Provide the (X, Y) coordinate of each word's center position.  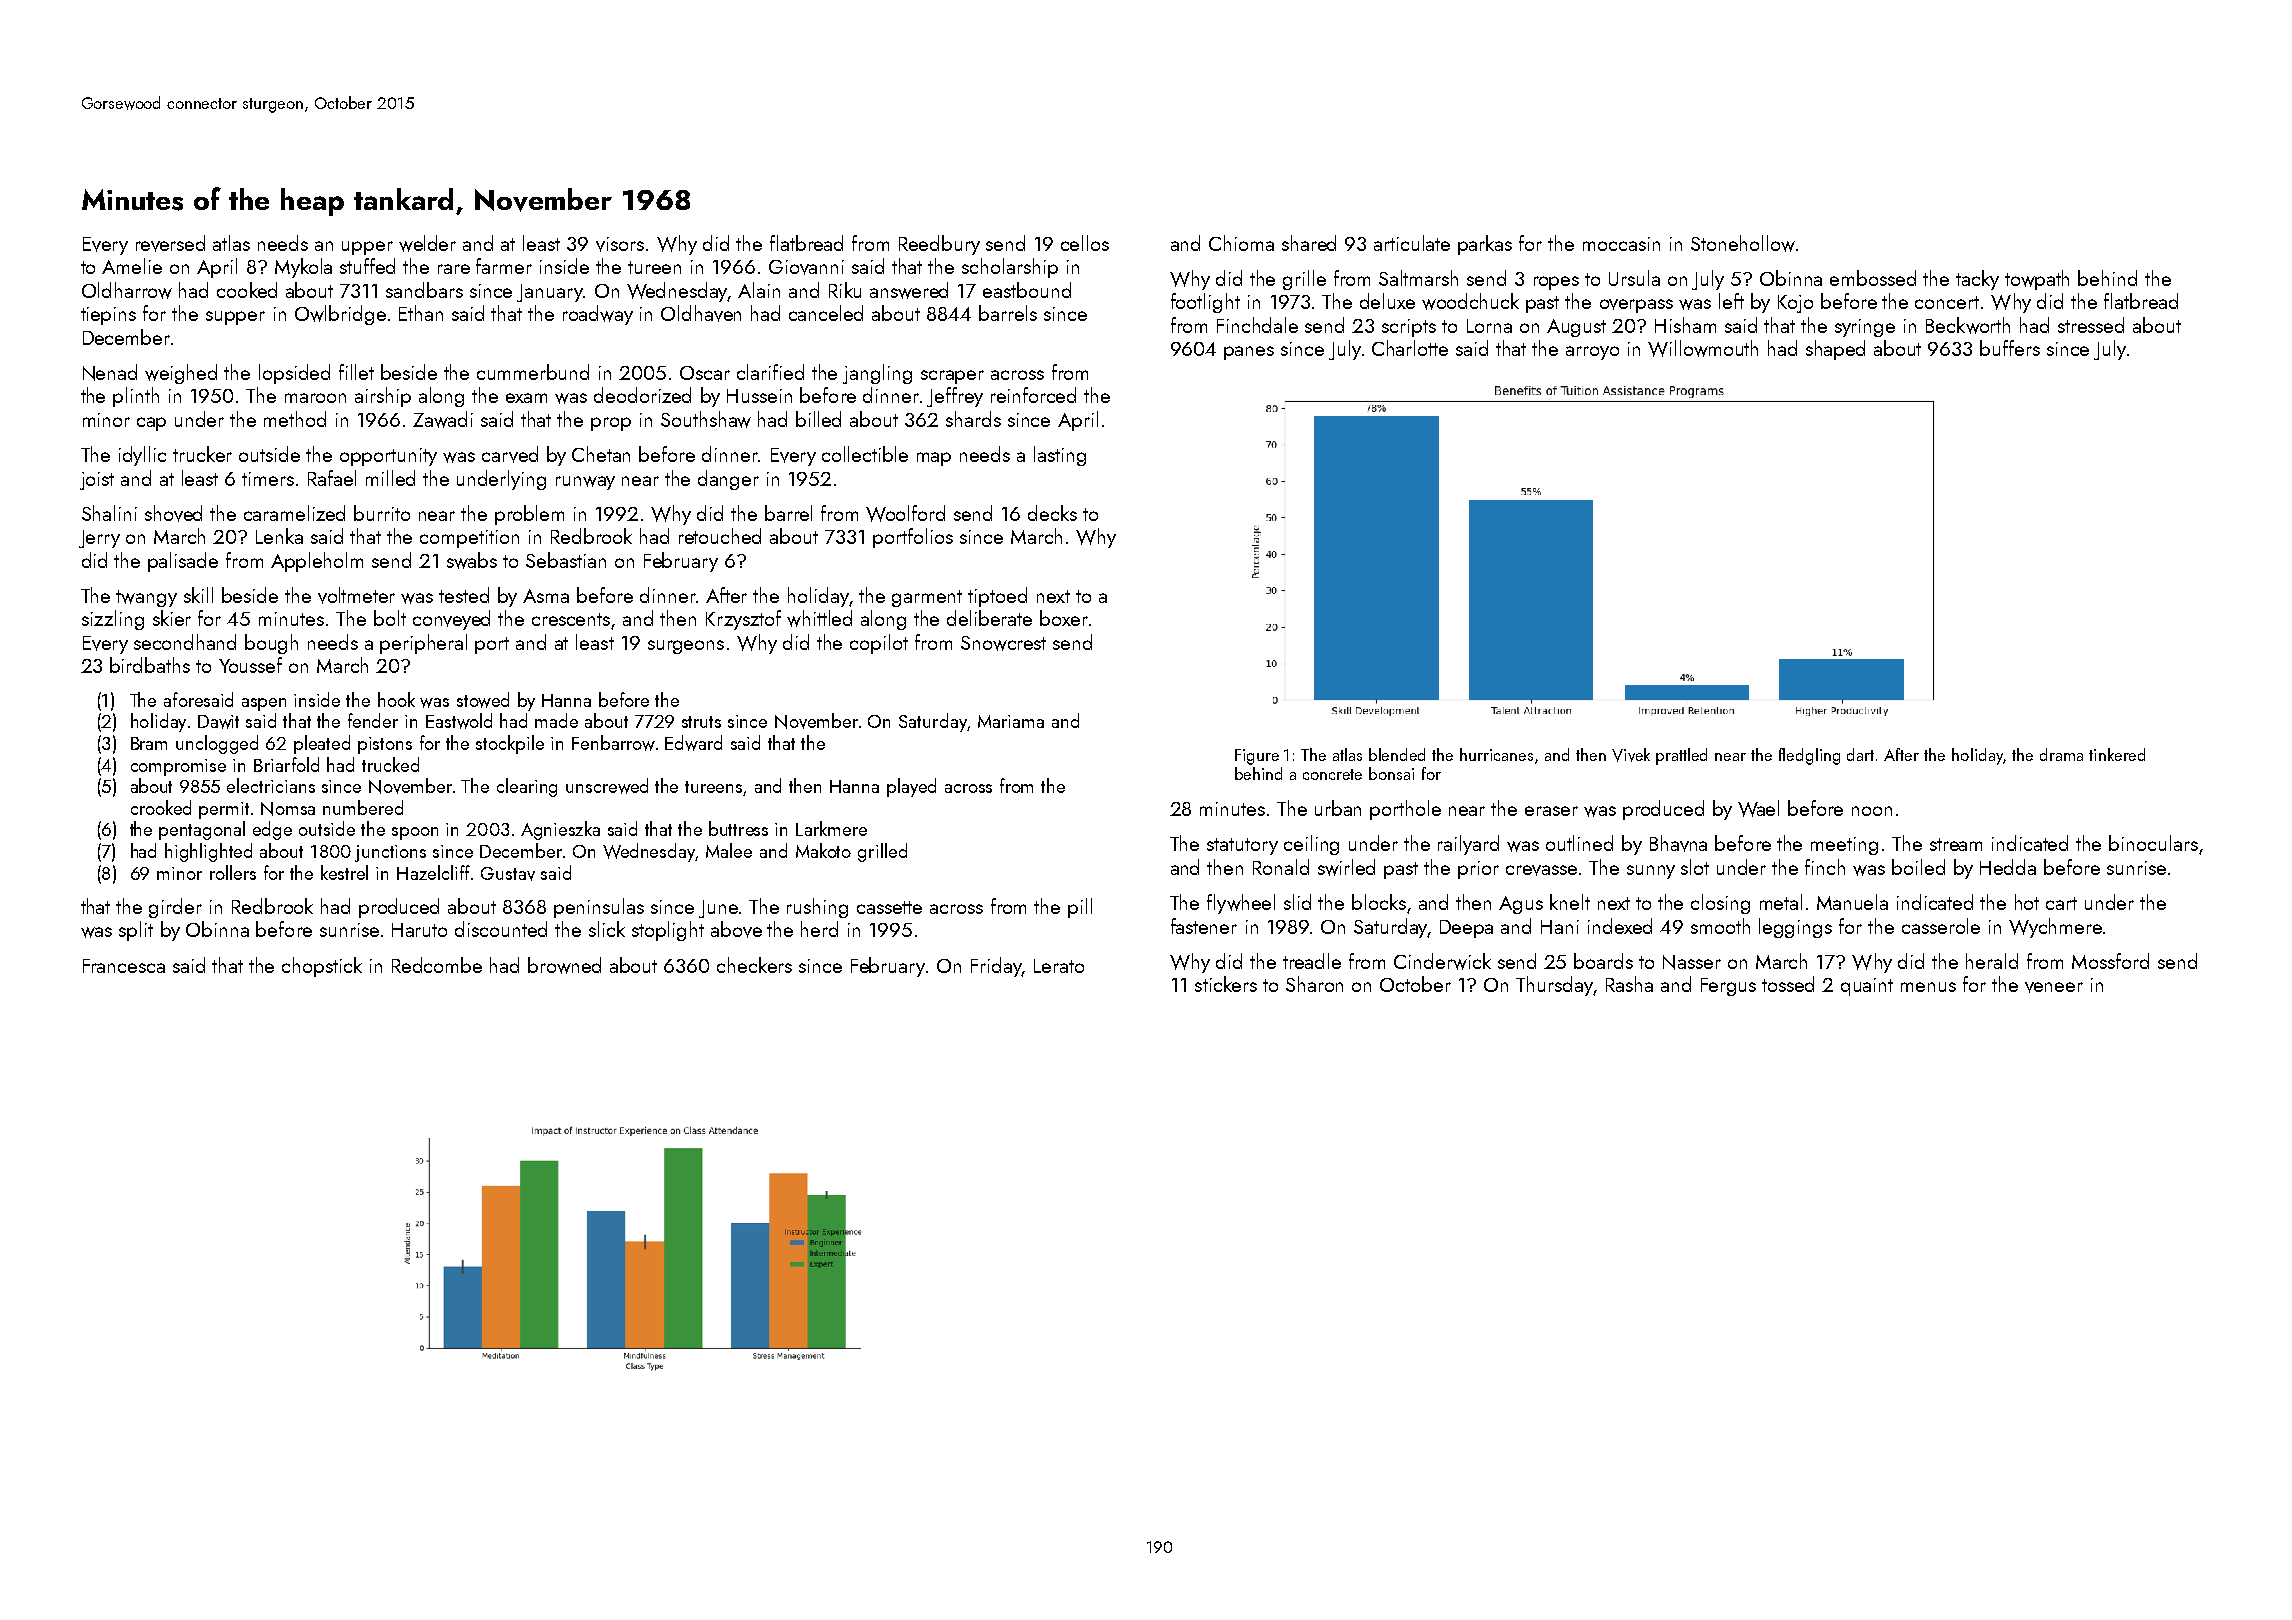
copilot (879, 644)
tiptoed (997, 597)
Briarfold (286, 764)
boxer (1064, 618)
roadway (598, 315)
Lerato (1059, 966)
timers (268, 479)
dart (1860, 754)
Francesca (124, 966)
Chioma (1241, 243)
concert (1947, 302)
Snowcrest (1003, 643)
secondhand (185, 642)
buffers (2010, 348)
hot (2027, 902)
